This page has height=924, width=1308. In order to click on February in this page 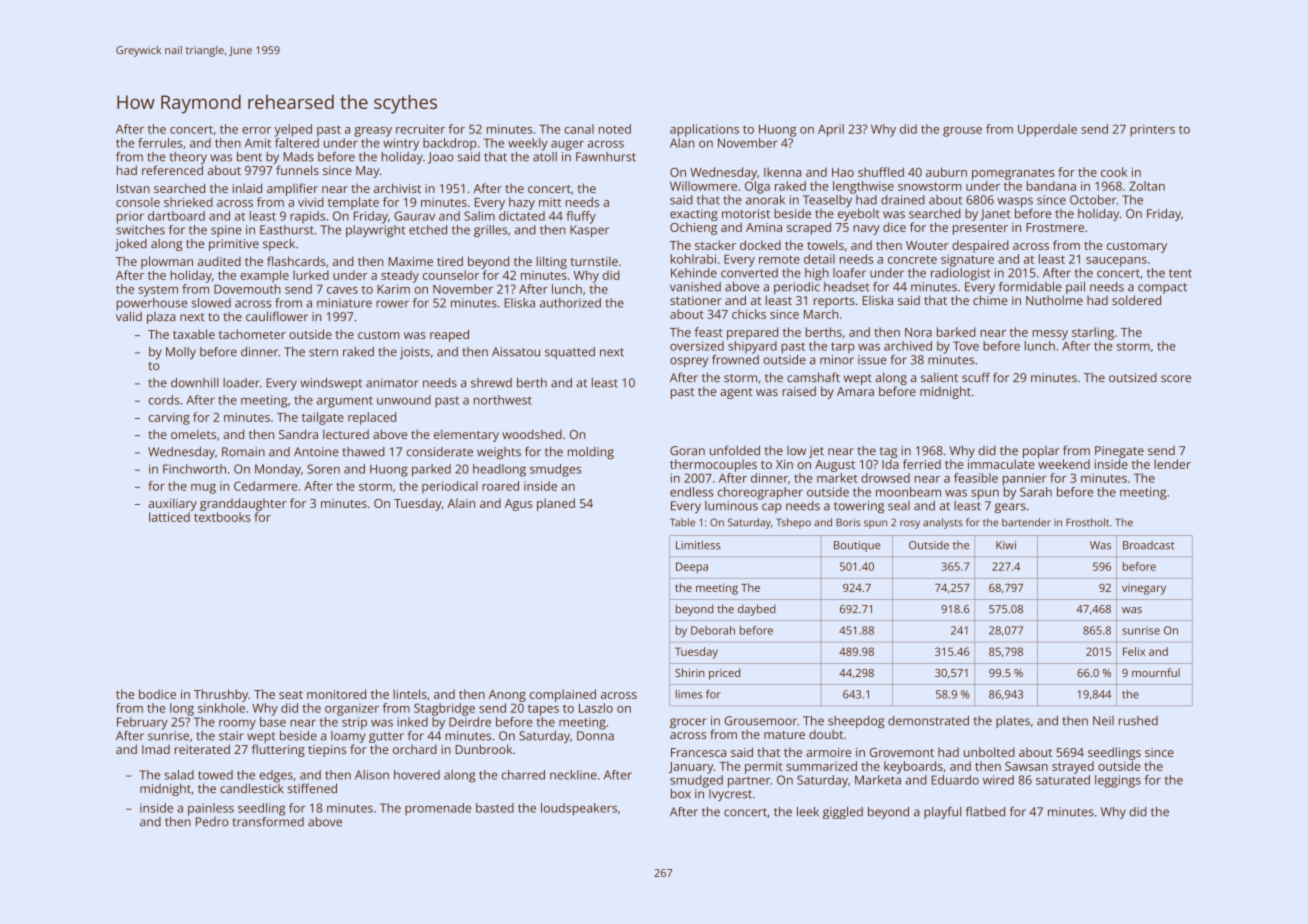, I will do `click(142, 723)`.
